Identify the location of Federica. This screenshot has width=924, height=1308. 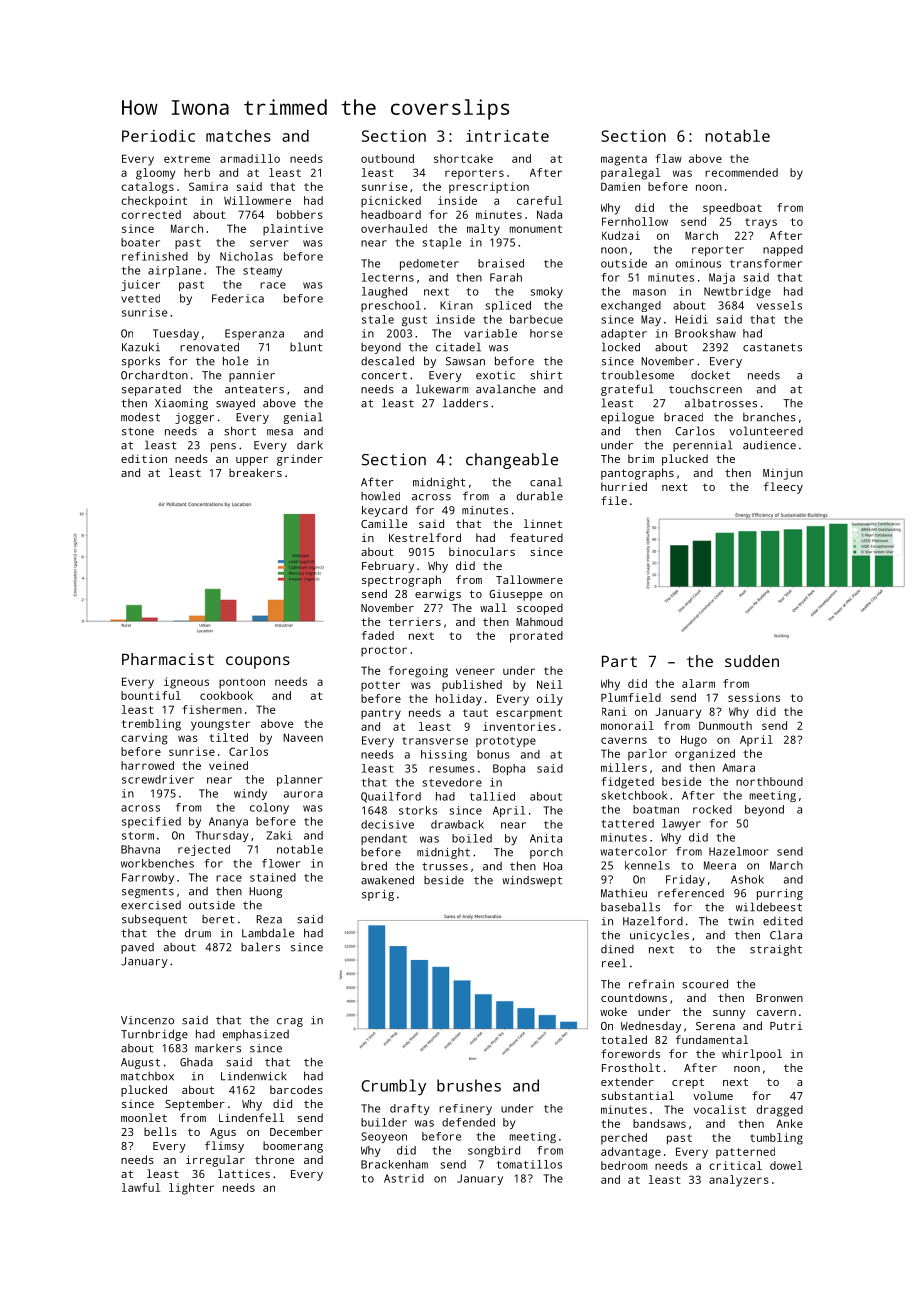
(238, 298).
